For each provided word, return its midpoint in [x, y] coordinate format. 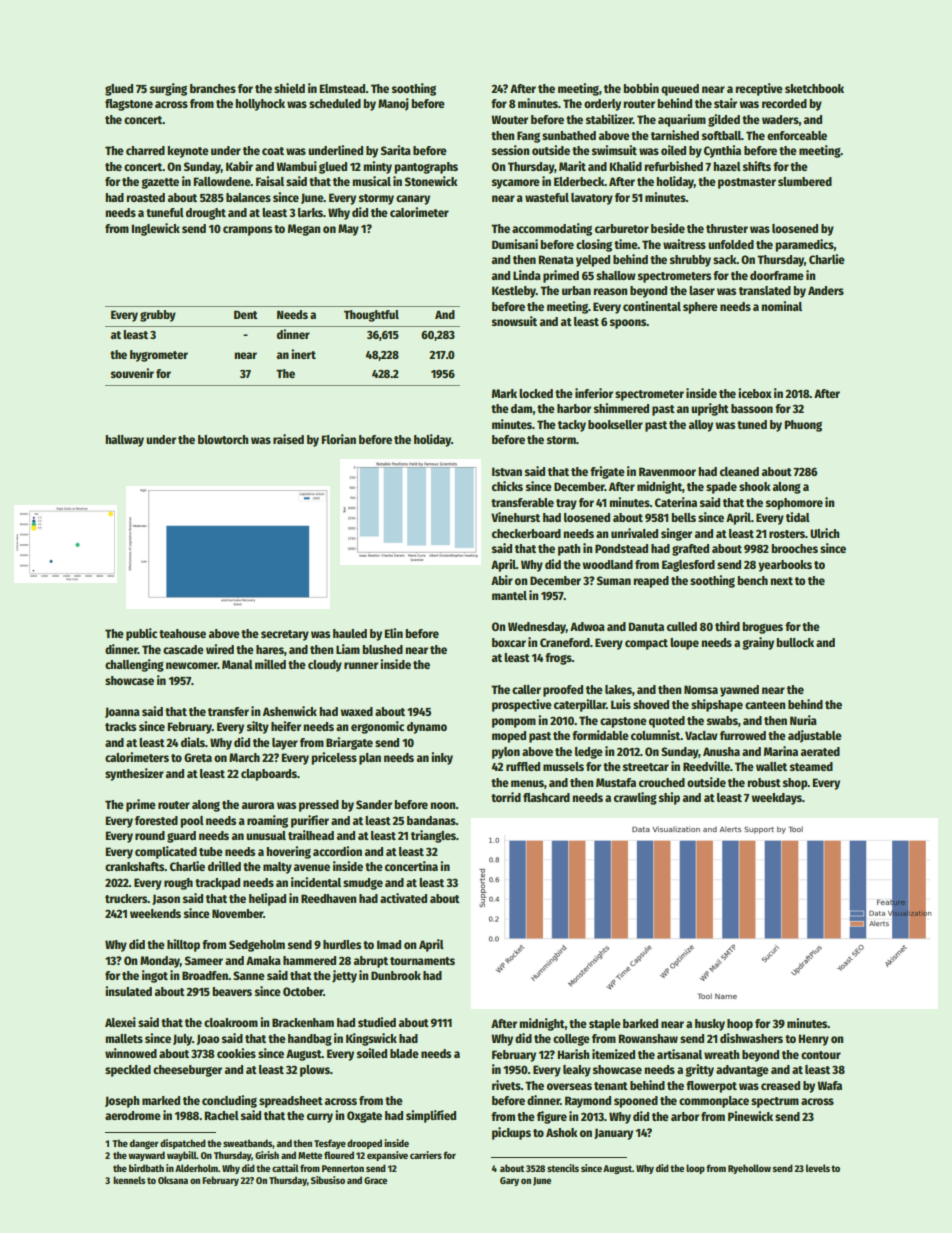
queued [680, 90]
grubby [158, 316]
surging [168, 89]
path [569, 550]
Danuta [646, 626]
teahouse [182, 633]
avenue [312, 867]
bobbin [641, 88]
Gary [509, 1181]
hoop [740, 1025]
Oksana [173, 1180]
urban [576, 290]
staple [605, 1025]
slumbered [805, 181]
